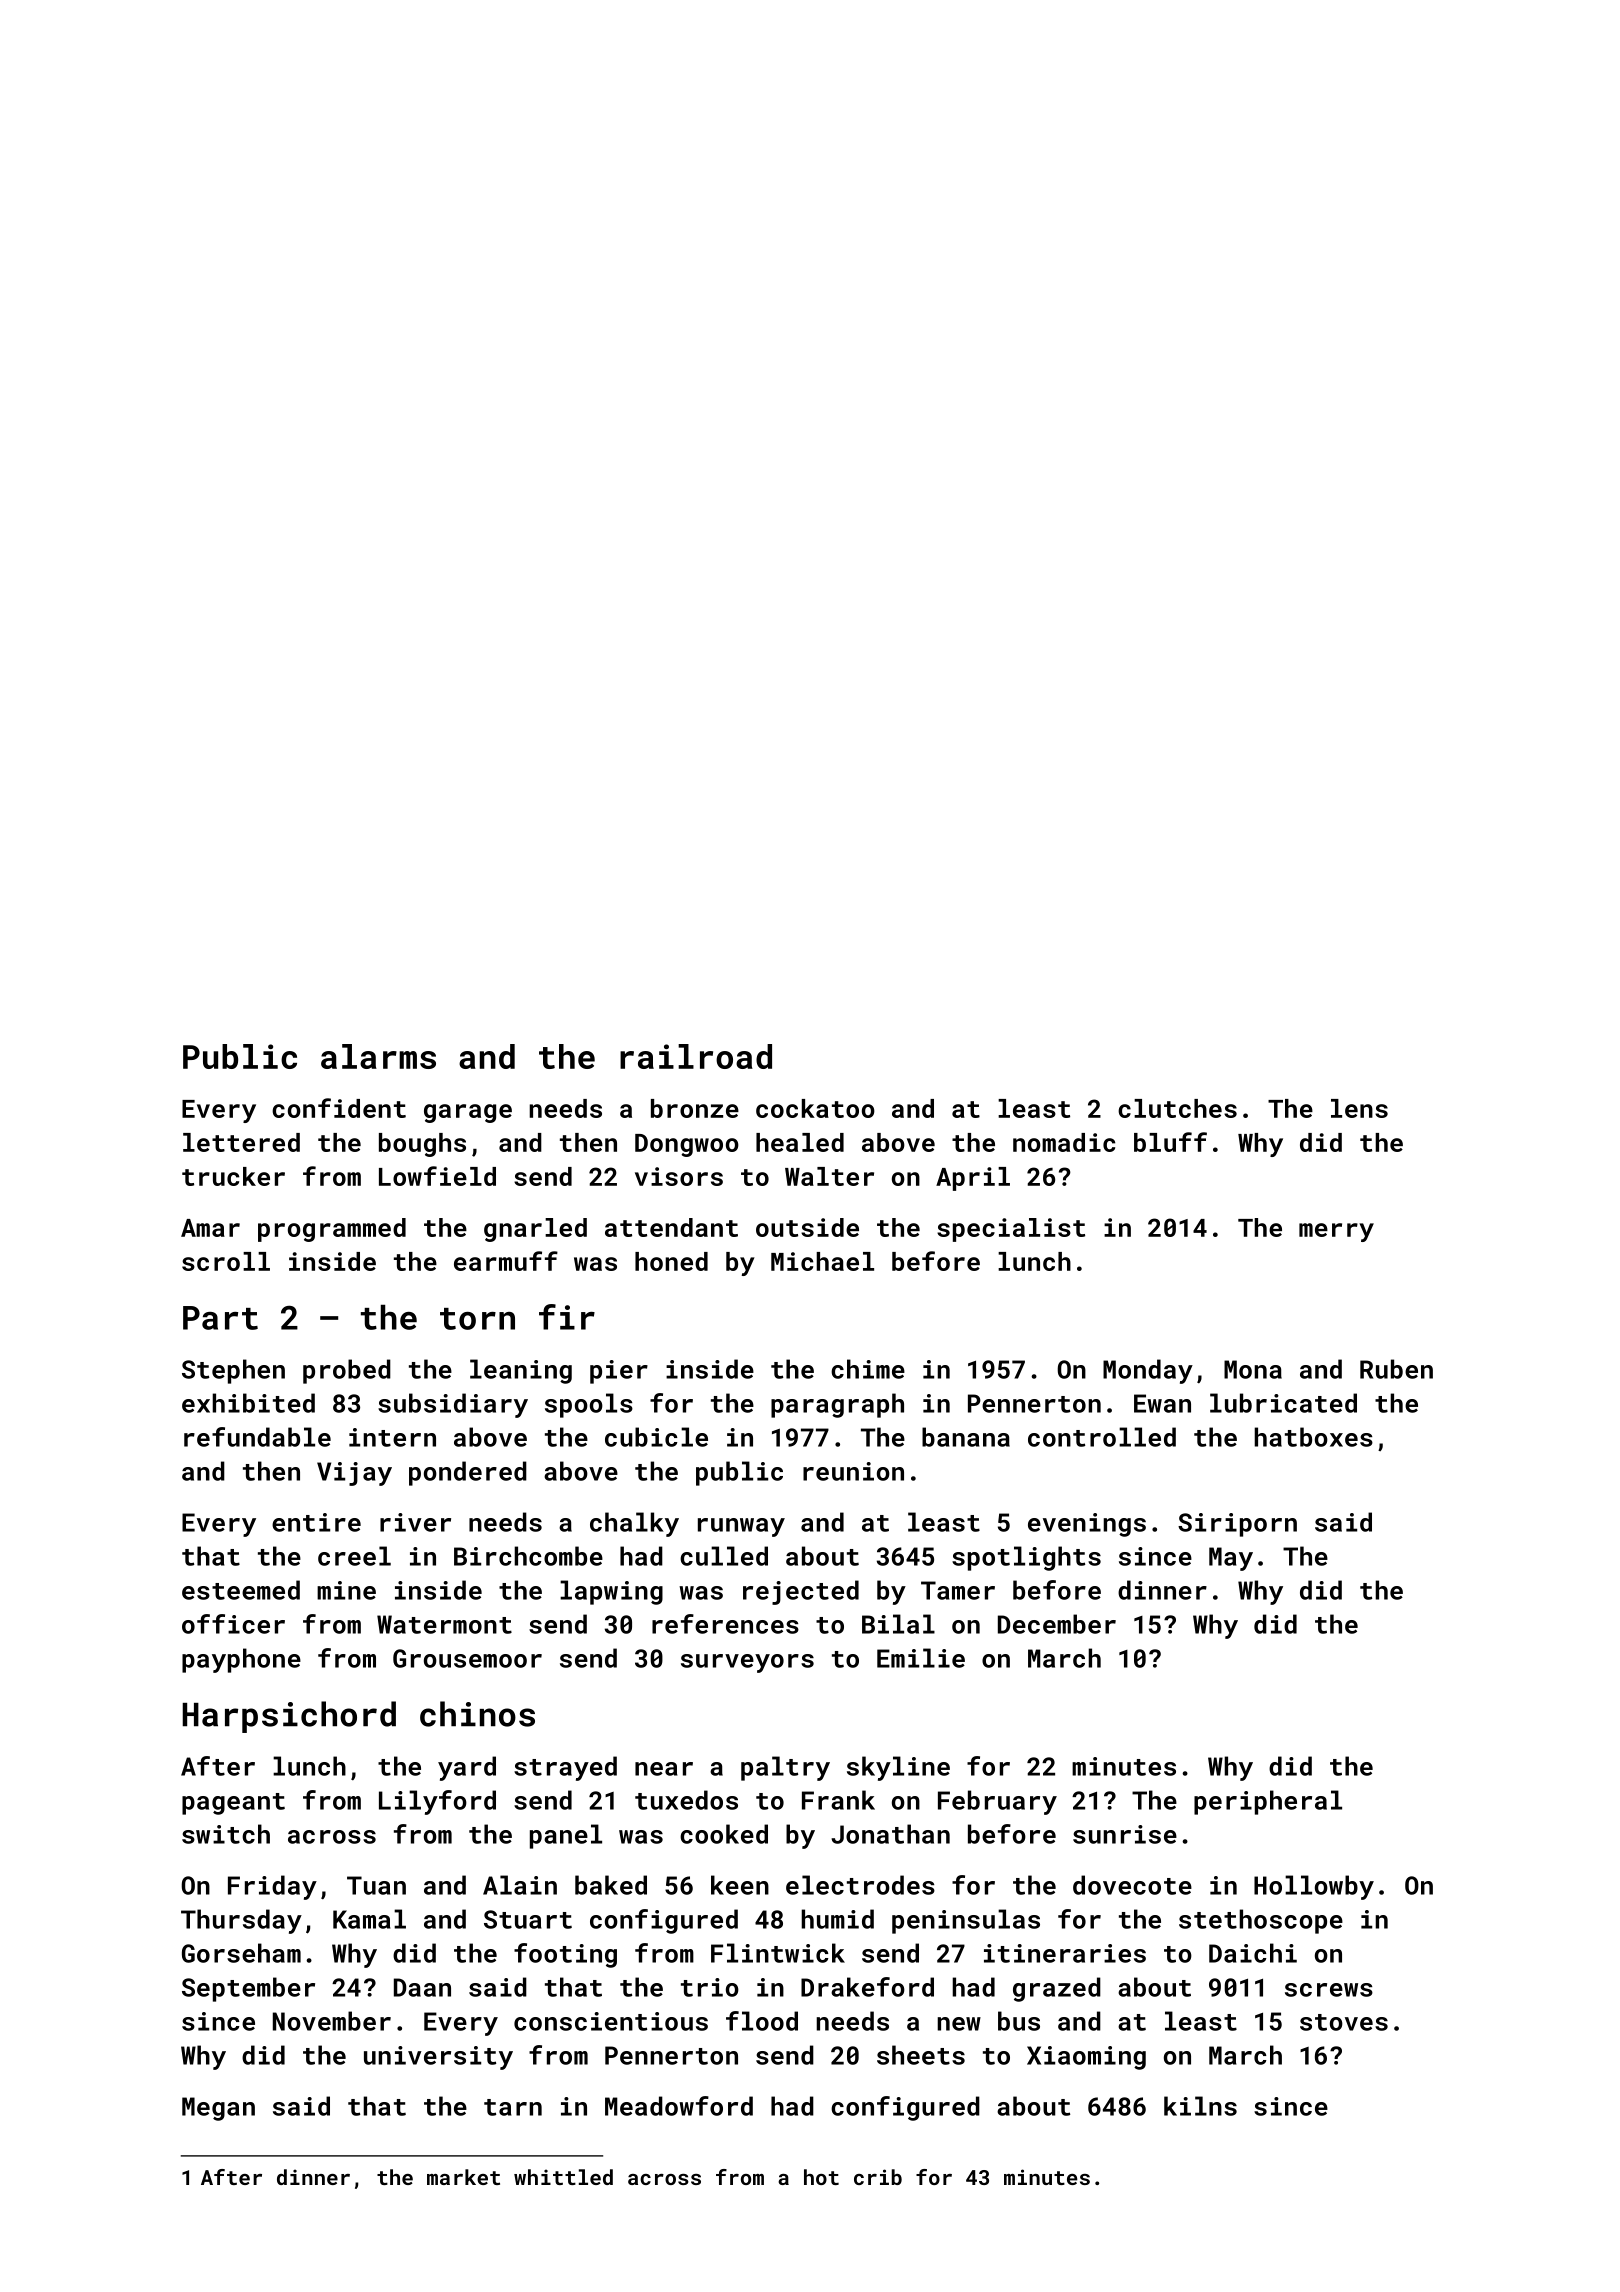 This screenshot has height=2292, width=1620. What do you see at coordinates (241, 1590) in the screenshot?
I see `esteemed` at bounding box center [241, 1590].
